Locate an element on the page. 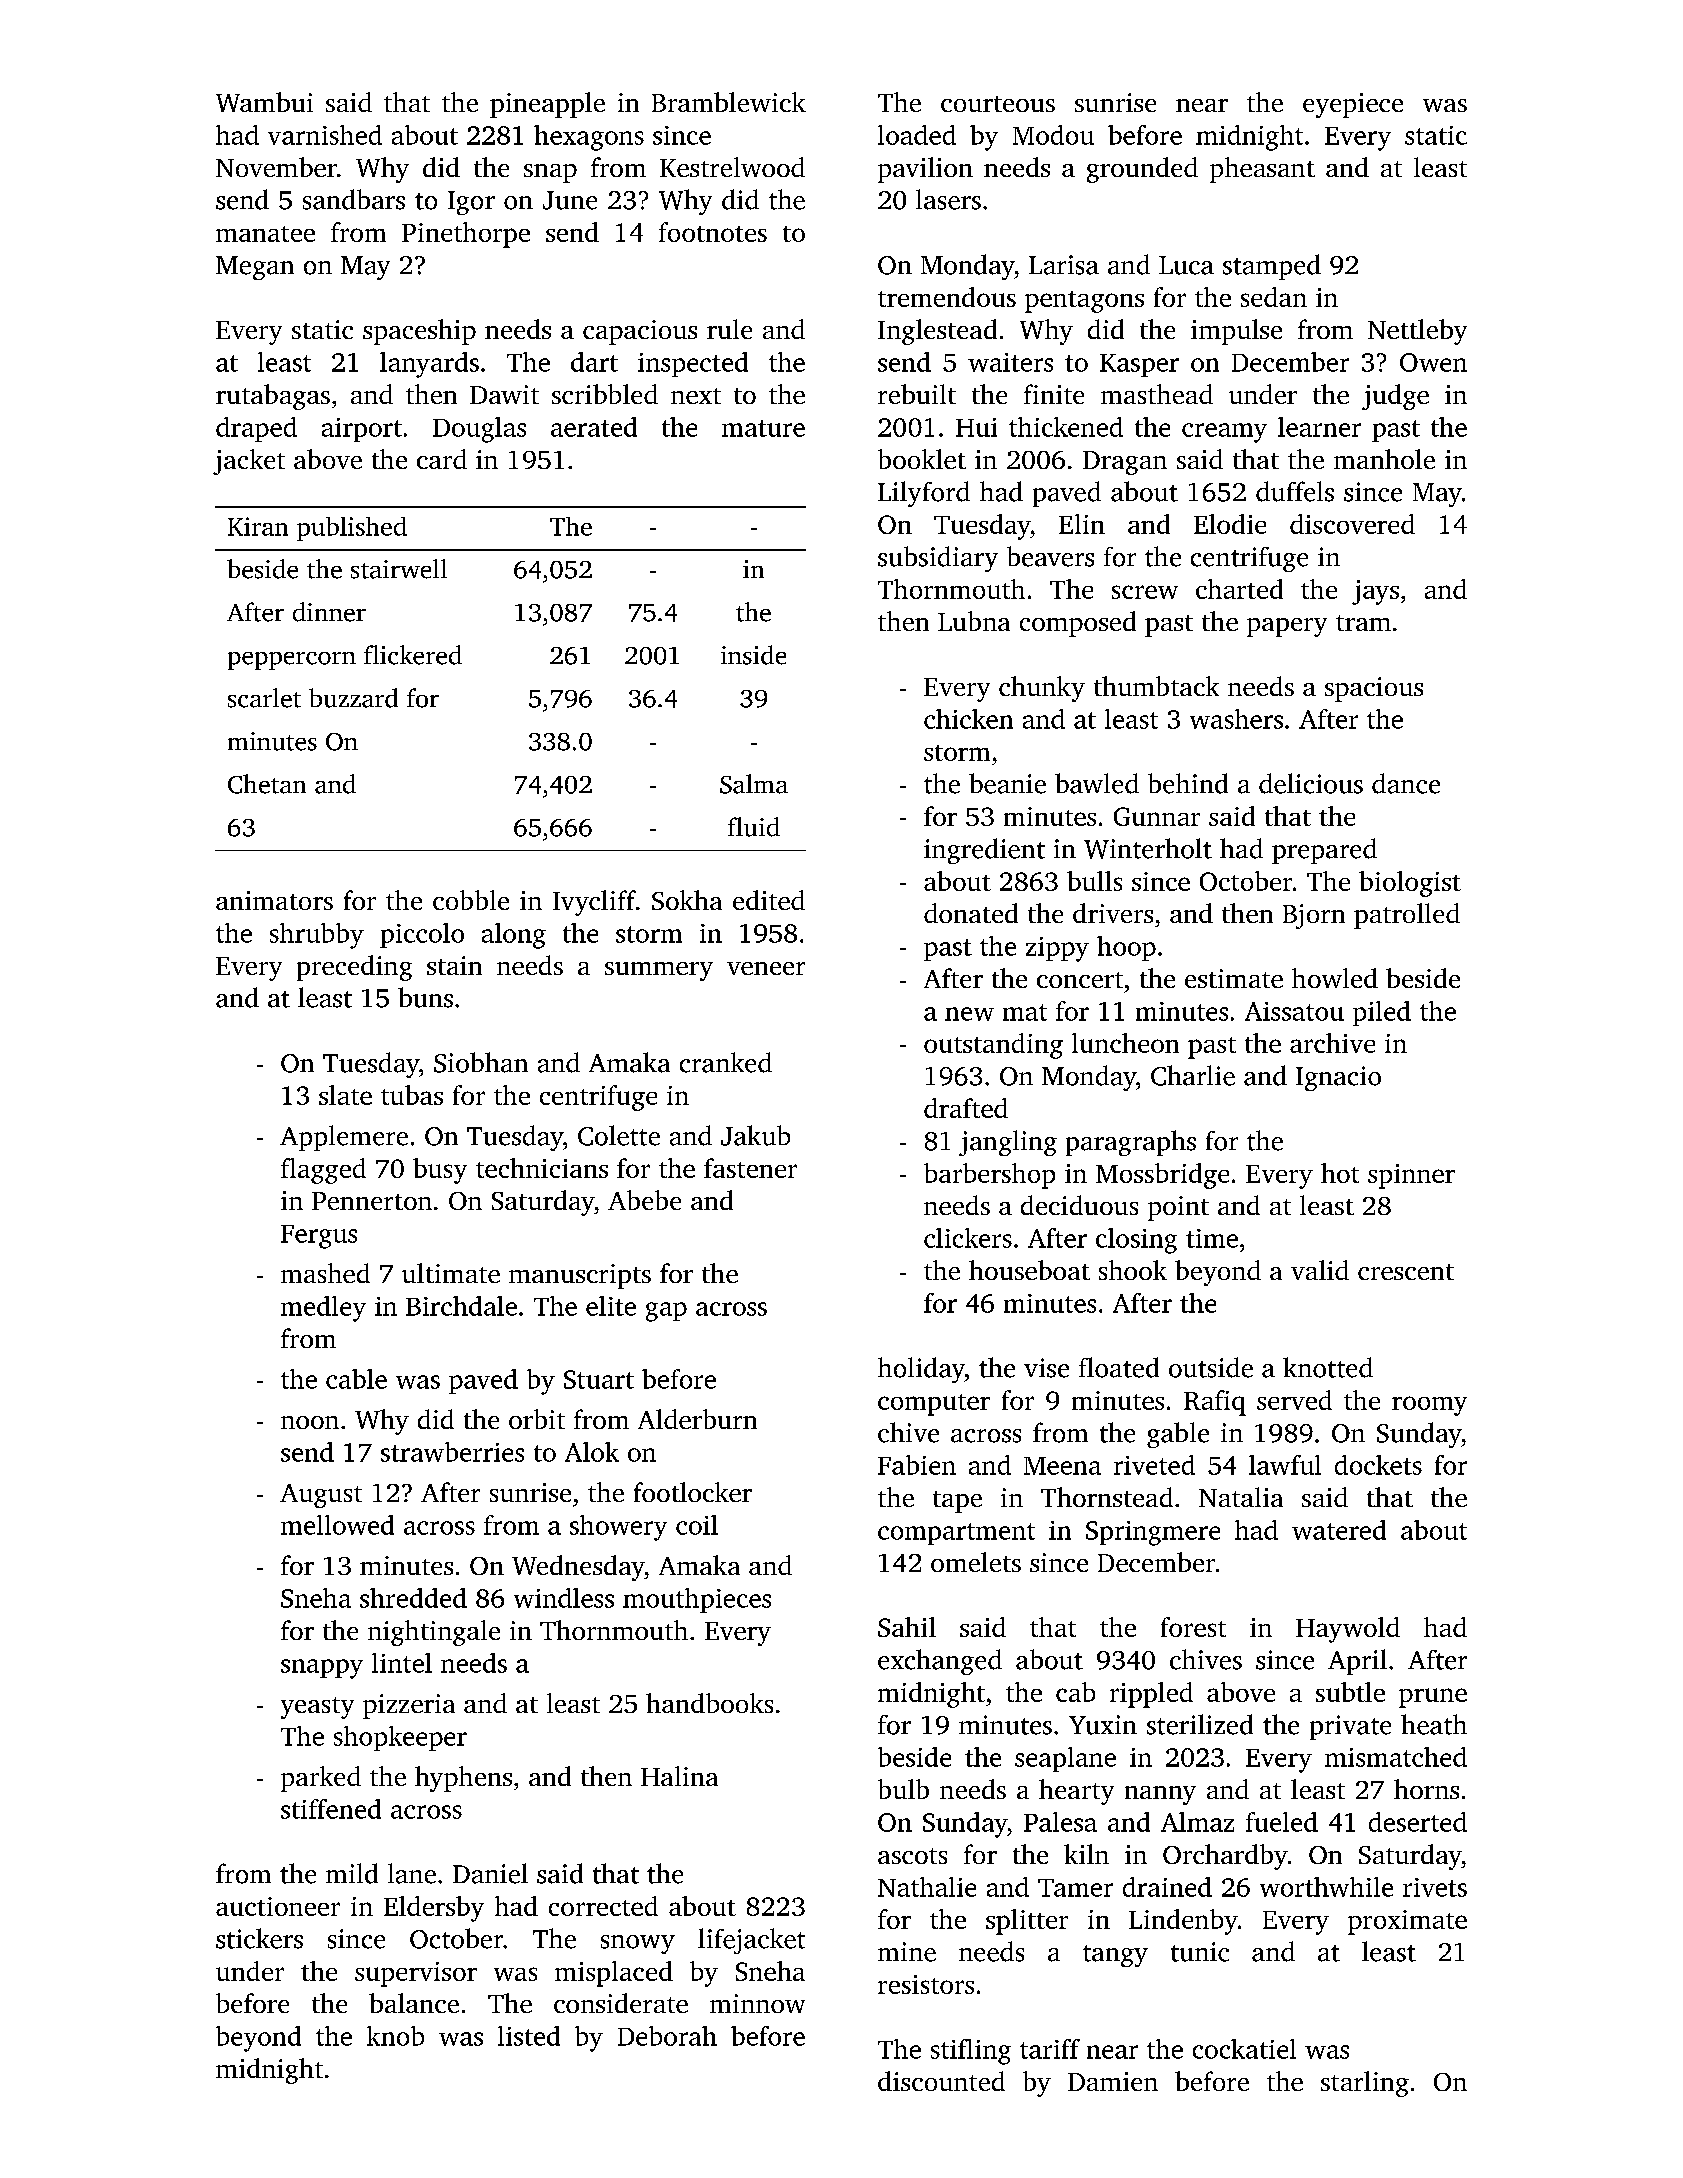 Image resolution: width=1683 pixels, height=2178 pixels. discounted is located at coordinates (941, 2081).
